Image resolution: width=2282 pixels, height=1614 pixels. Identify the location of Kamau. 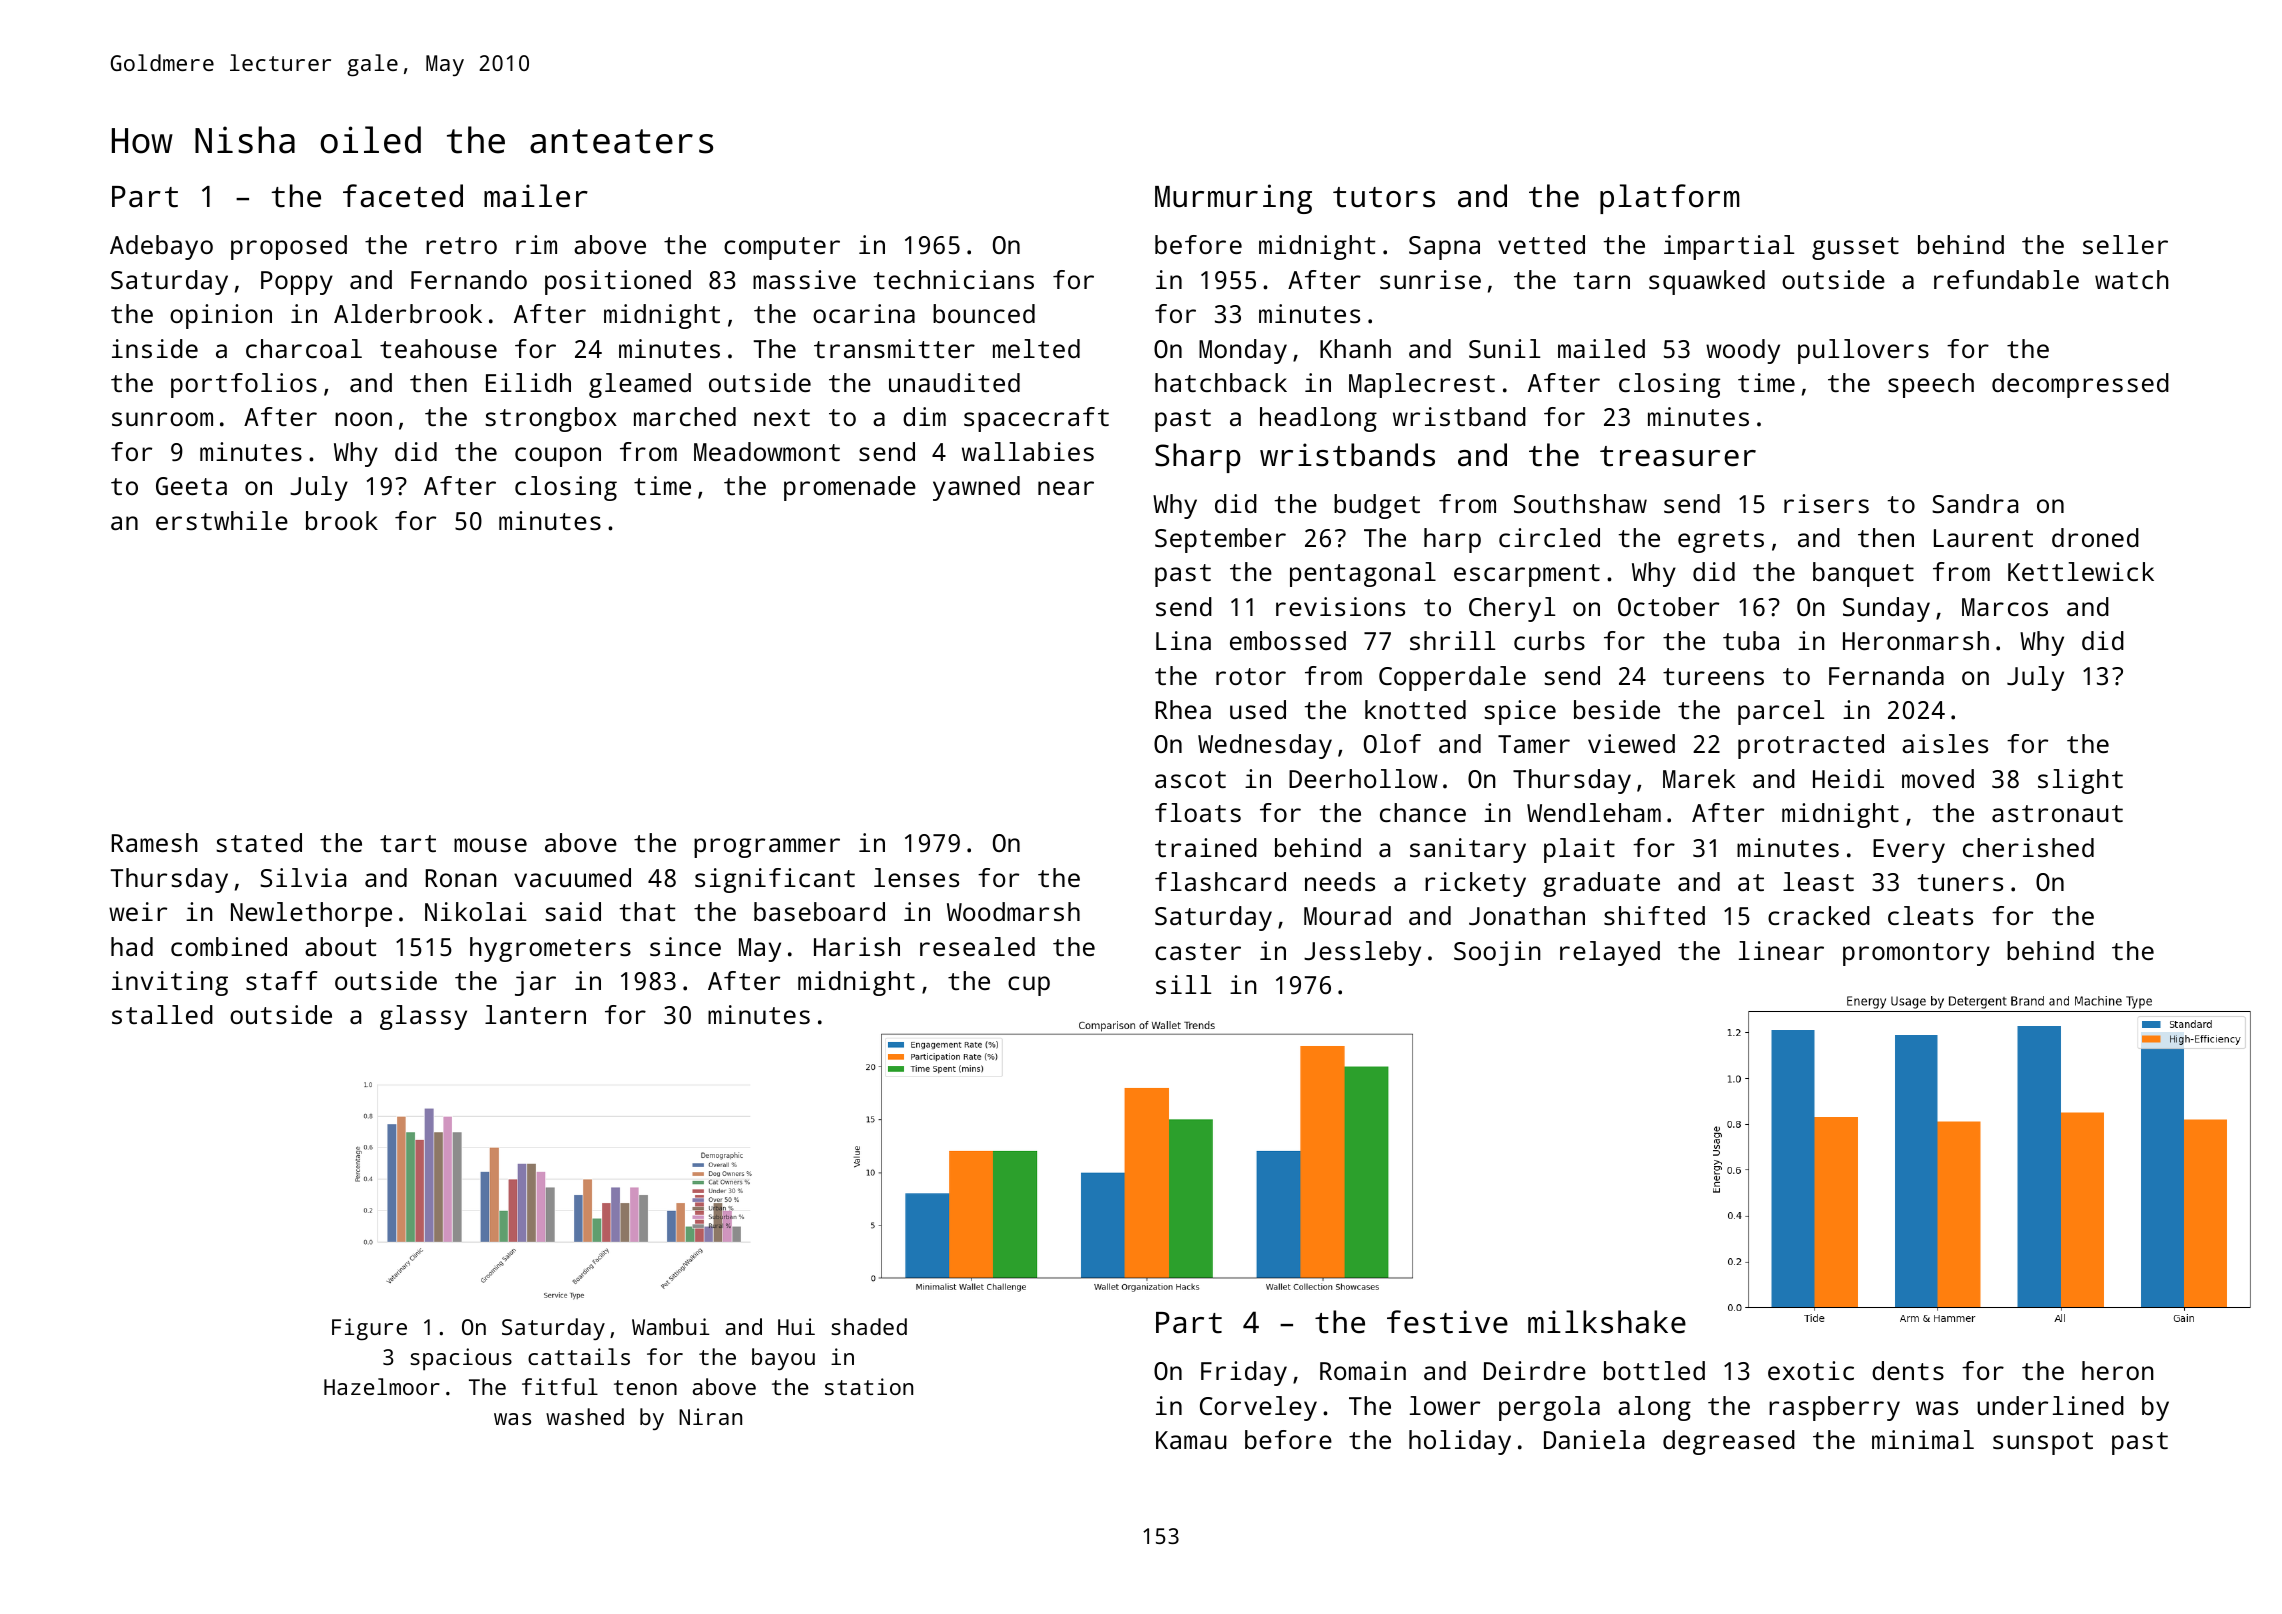
(1191, 1440).
